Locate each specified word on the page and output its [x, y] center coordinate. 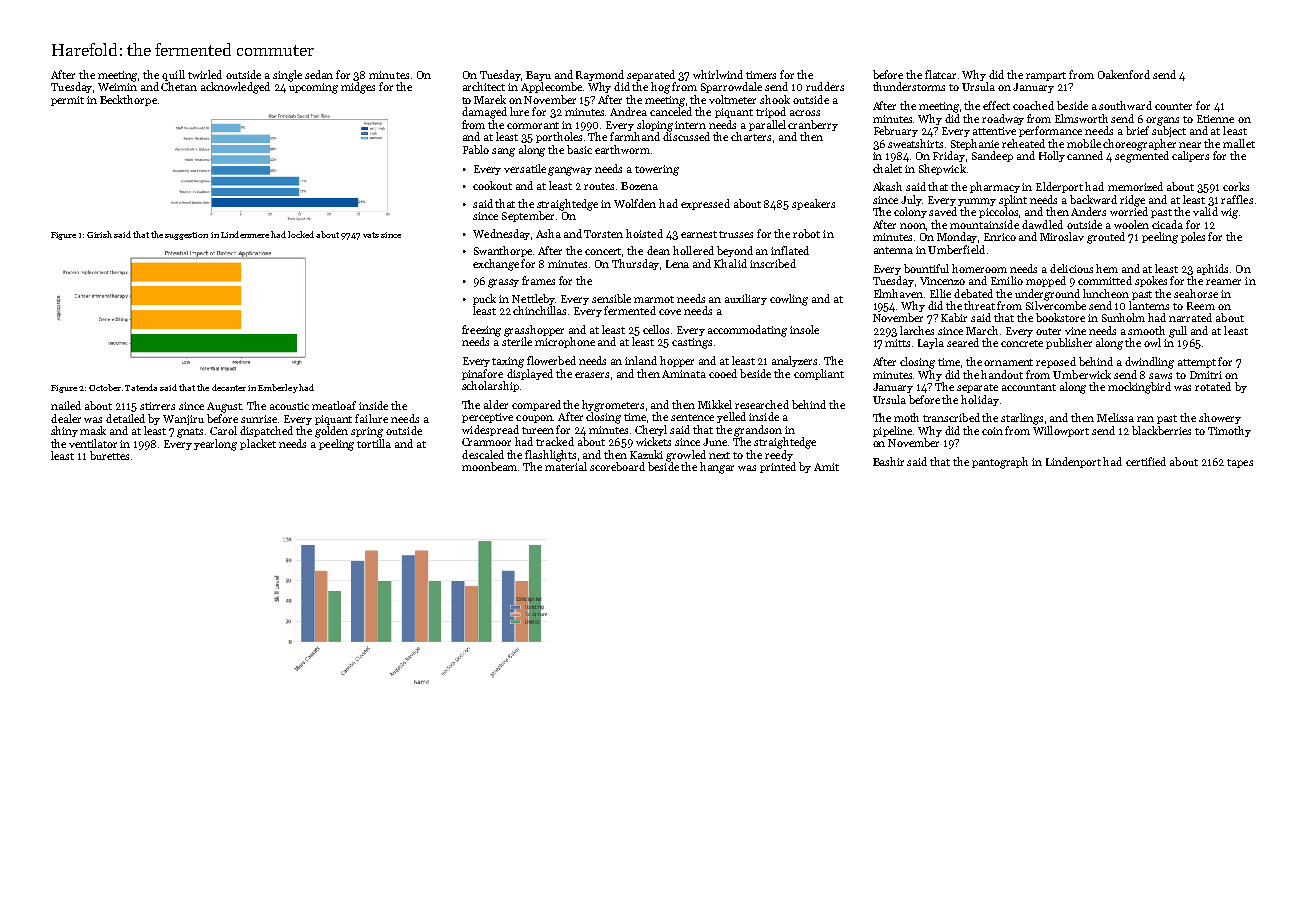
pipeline [892, 431]
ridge [1132, 201]
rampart [1046, 76]
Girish [99, 234]
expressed [705, 204]
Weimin [117, 87]
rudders [825, 86]
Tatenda [141, 387]
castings [692, 343]
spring [367, 432]
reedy [779, 455]
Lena [677, 264]
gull [1178, 332]
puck [484, 299]
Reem [1201, 306]
